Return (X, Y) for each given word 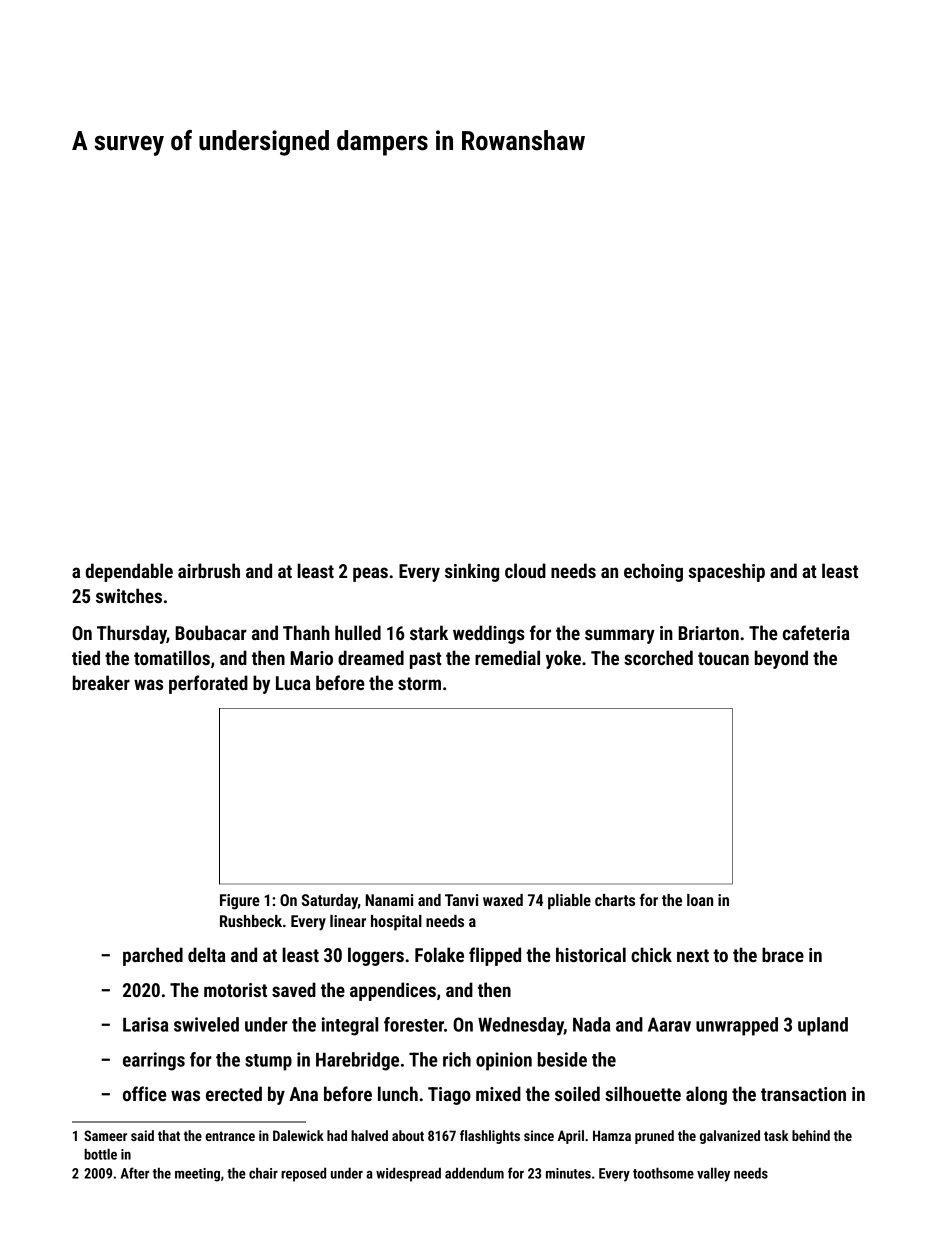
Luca (293, 683)
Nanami (389, 900)
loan (700, 900)
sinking (472, 572)
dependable (129, 572)
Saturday (330, 901)
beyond (781, 659)
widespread (408, 1175)
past (426, 660)
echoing (653, 572)
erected (234, 1093)
